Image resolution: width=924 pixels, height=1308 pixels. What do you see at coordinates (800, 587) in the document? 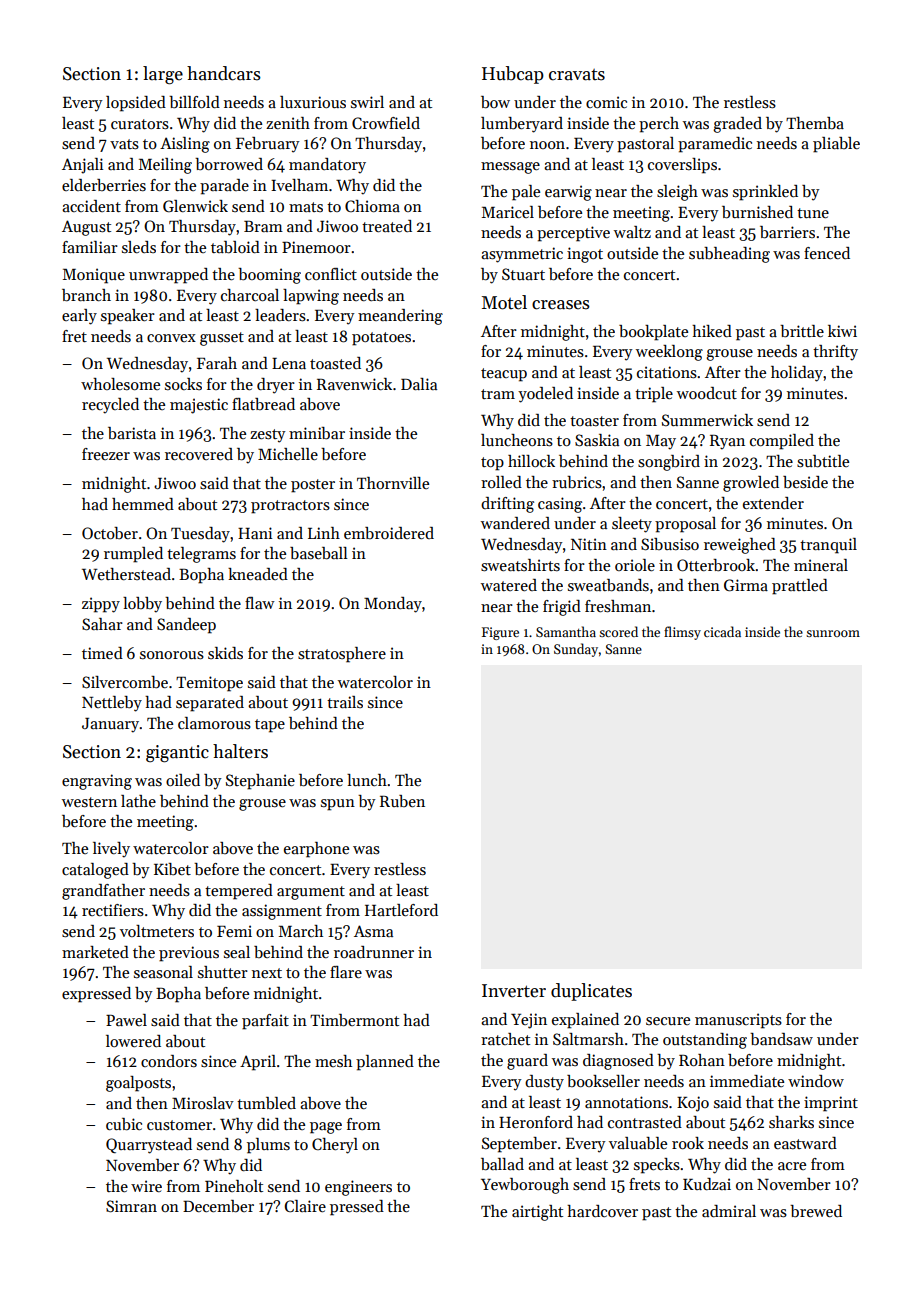
I see `prattled` at bounding box center [800, 587].
